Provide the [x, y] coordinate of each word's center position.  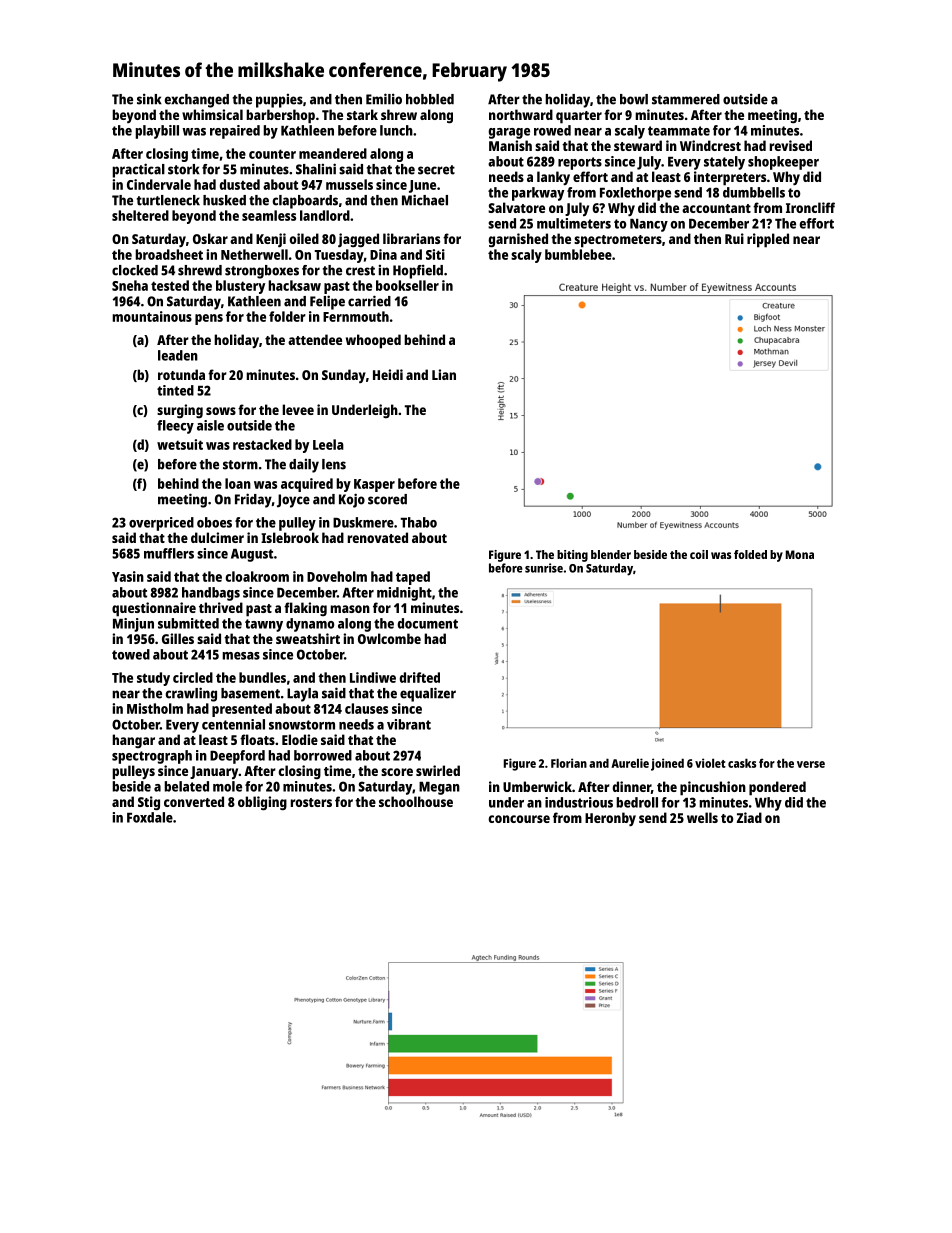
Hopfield [418, 271]
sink [149, 99]
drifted [420, 677]
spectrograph [152, 757]
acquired [307, 485]
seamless [269, 215]
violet [710, 763]
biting [572, 556]
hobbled [430, 99]
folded [750, 554]
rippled [768, 240]
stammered [686, 99]
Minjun [133, 625]
